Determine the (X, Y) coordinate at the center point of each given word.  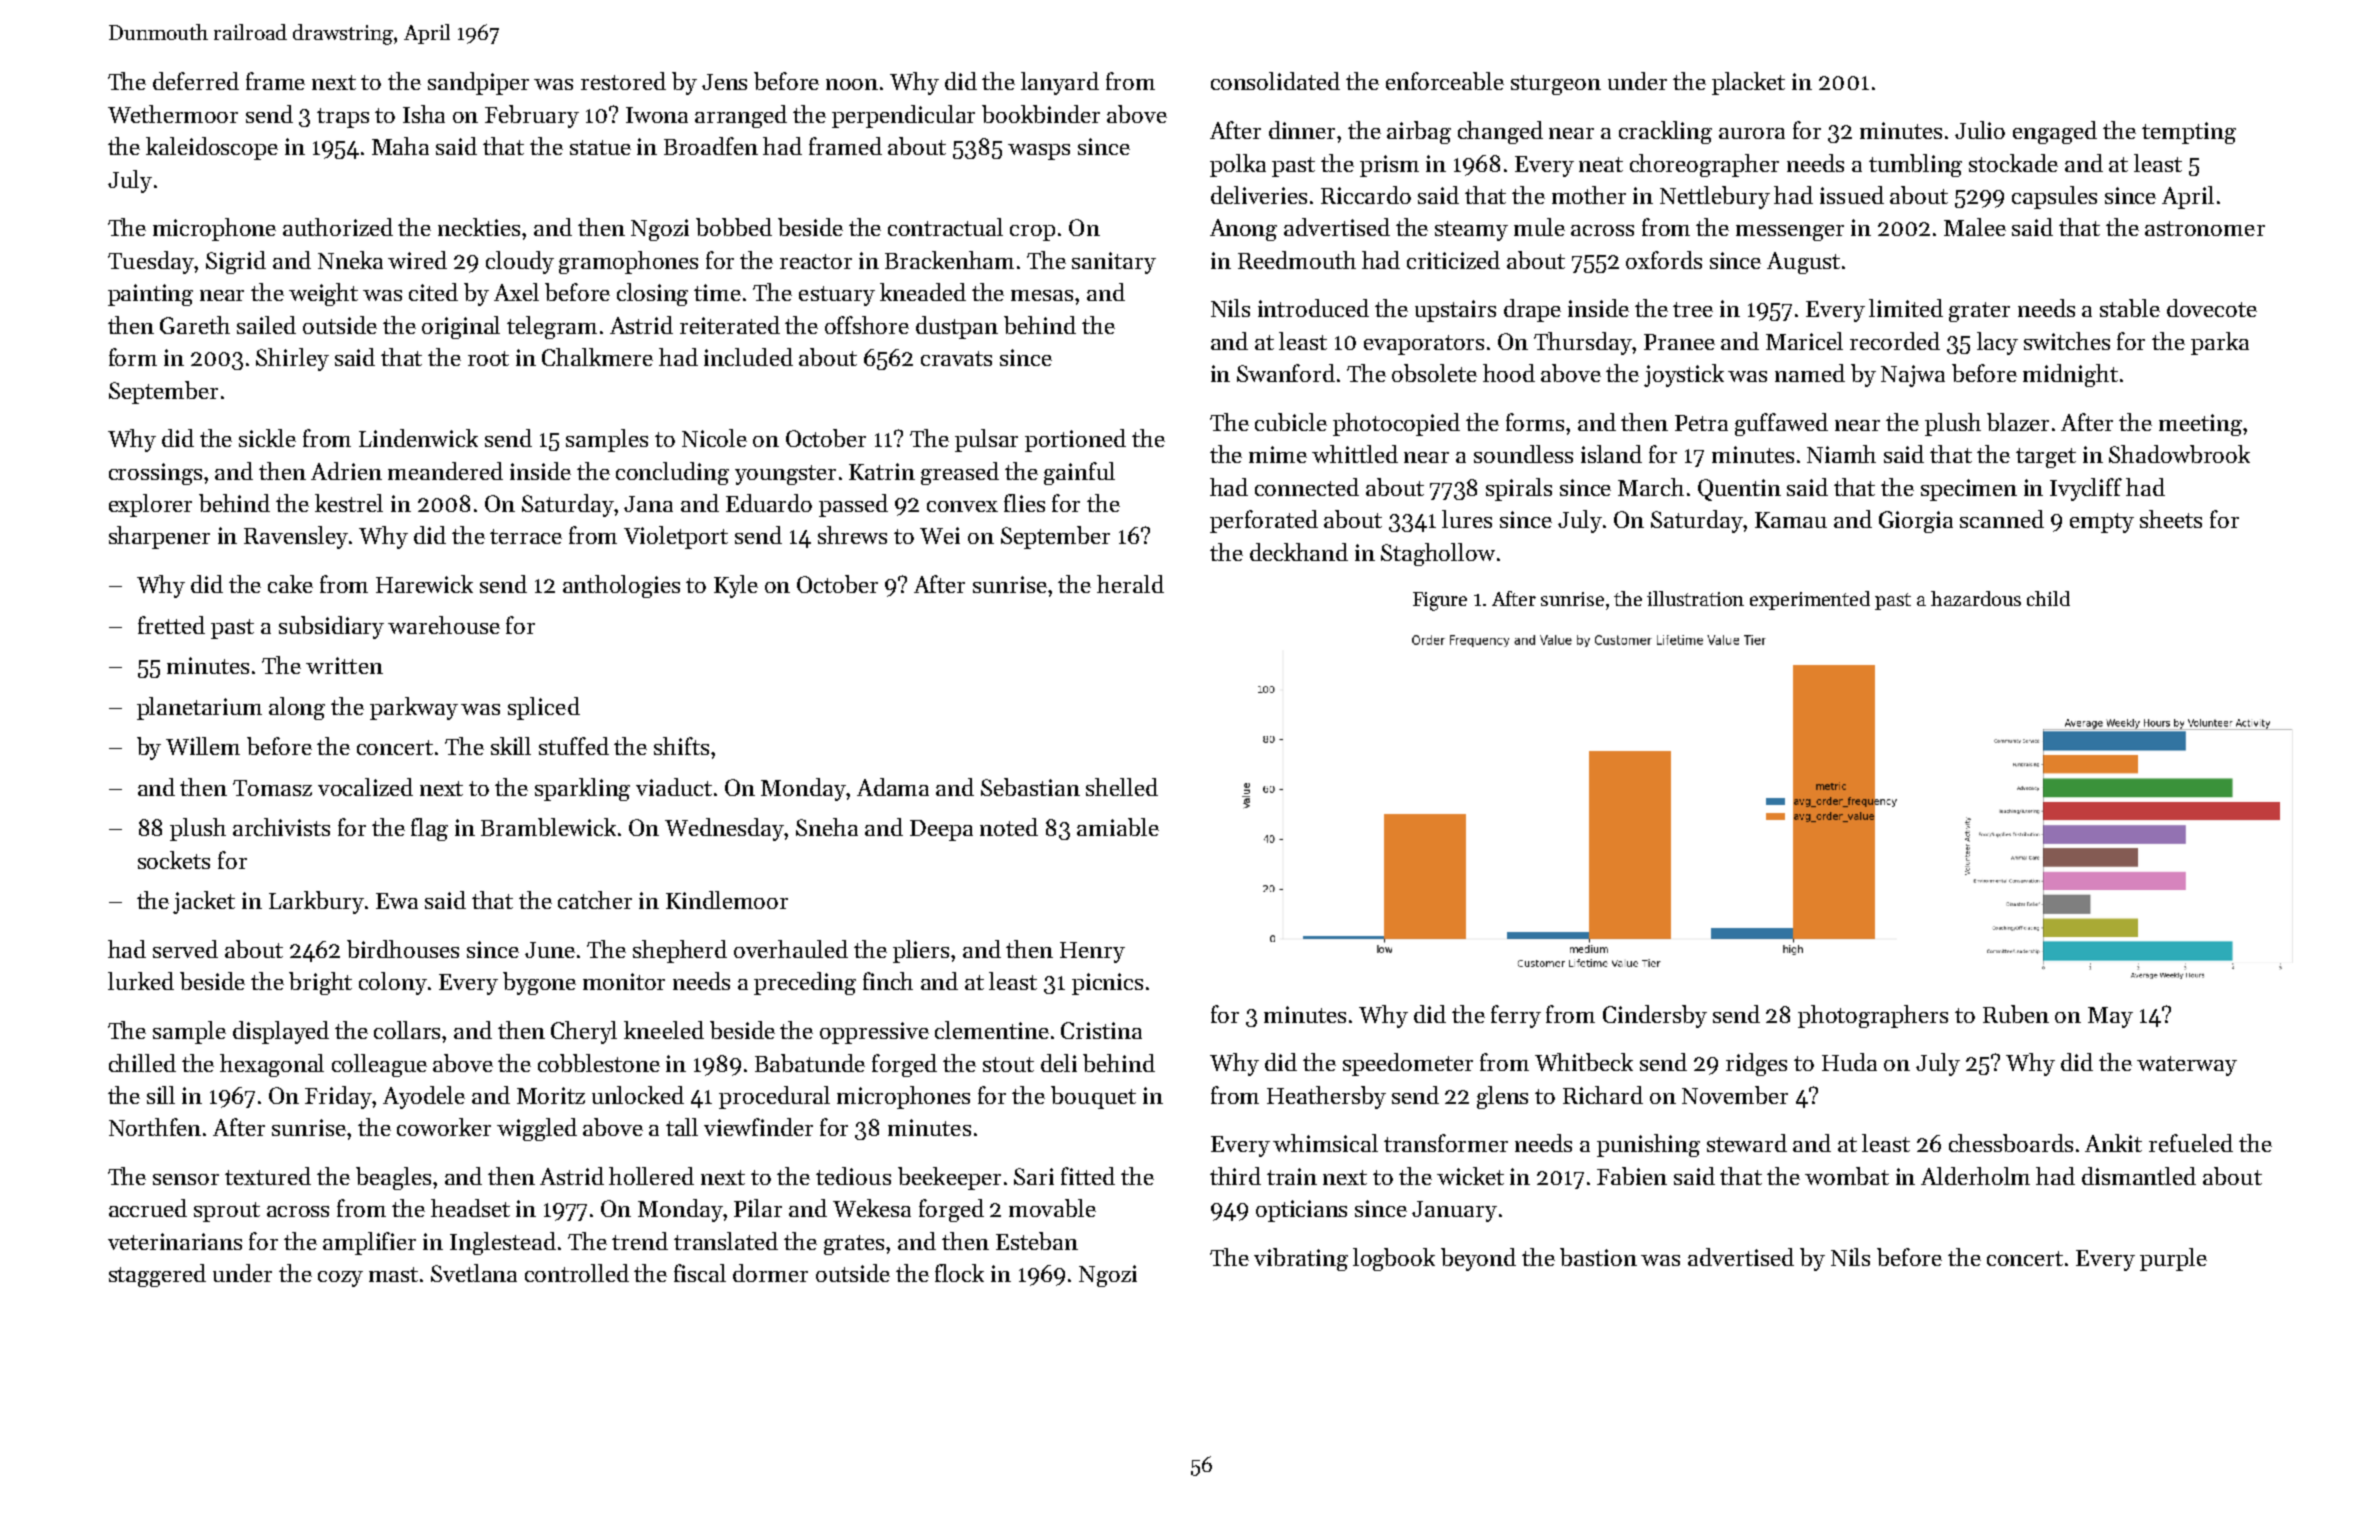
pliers (921, 951)
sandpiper (478, 83)
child (2048, 598)
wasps (1039, 152)
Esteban (1037, 1241)
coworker (444, 1127)
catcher (595, 900)
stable (2130, 308)
